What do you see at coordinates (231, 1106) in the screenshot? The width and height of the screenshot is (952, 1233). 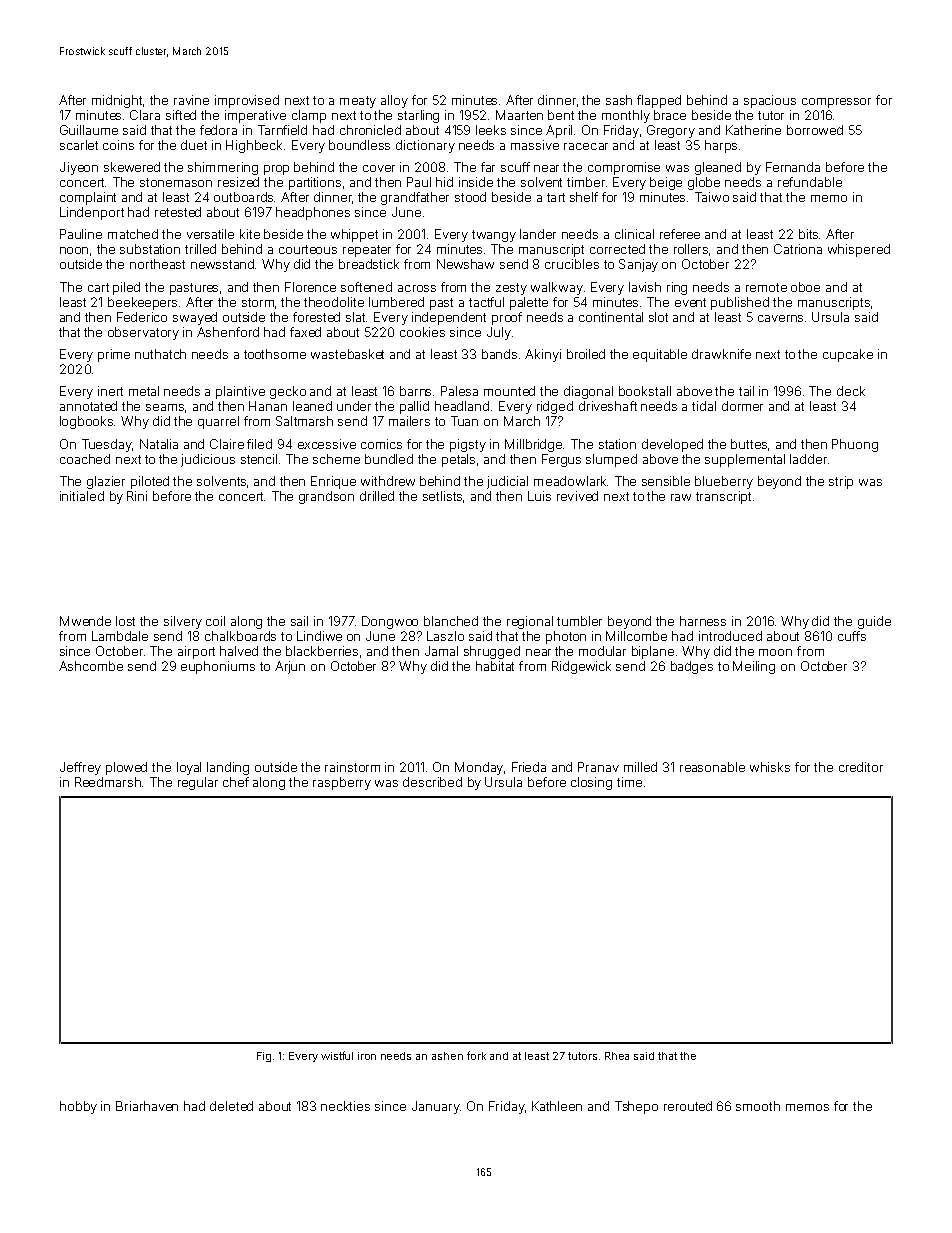 I see `deleted` at bounding box center [231, 1106].
